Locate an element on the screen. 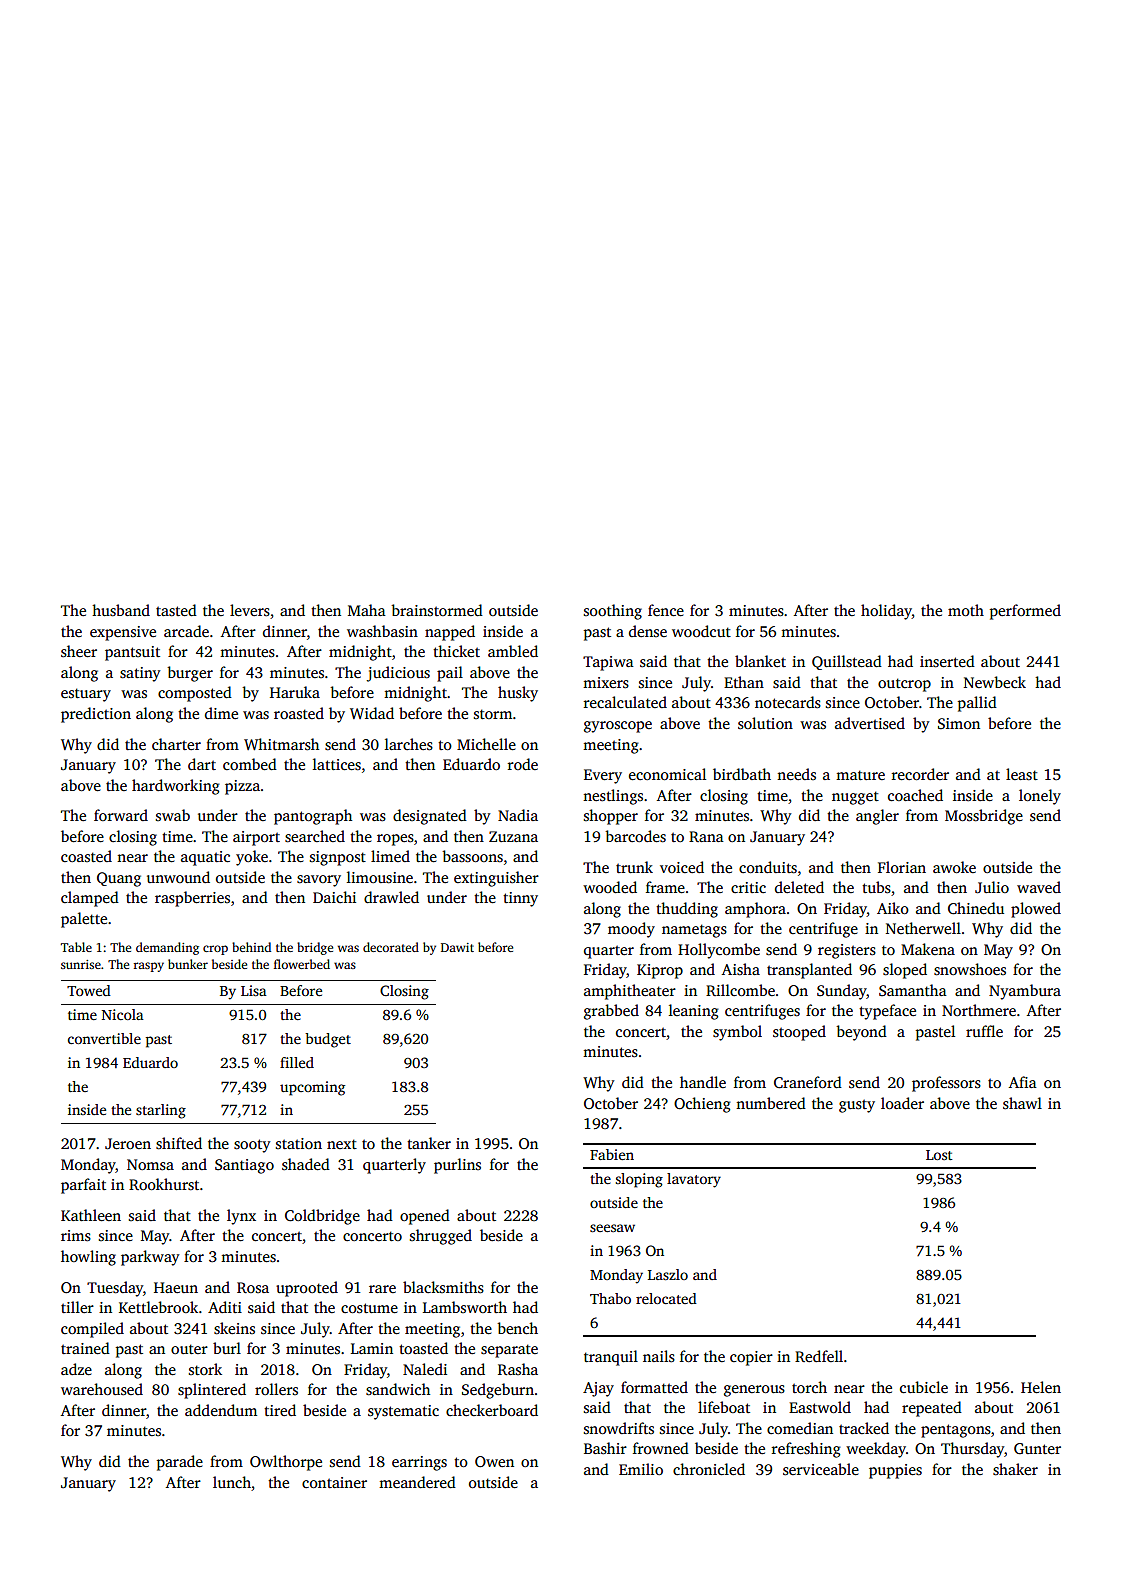  palette is located at coordinates (84, 920).
